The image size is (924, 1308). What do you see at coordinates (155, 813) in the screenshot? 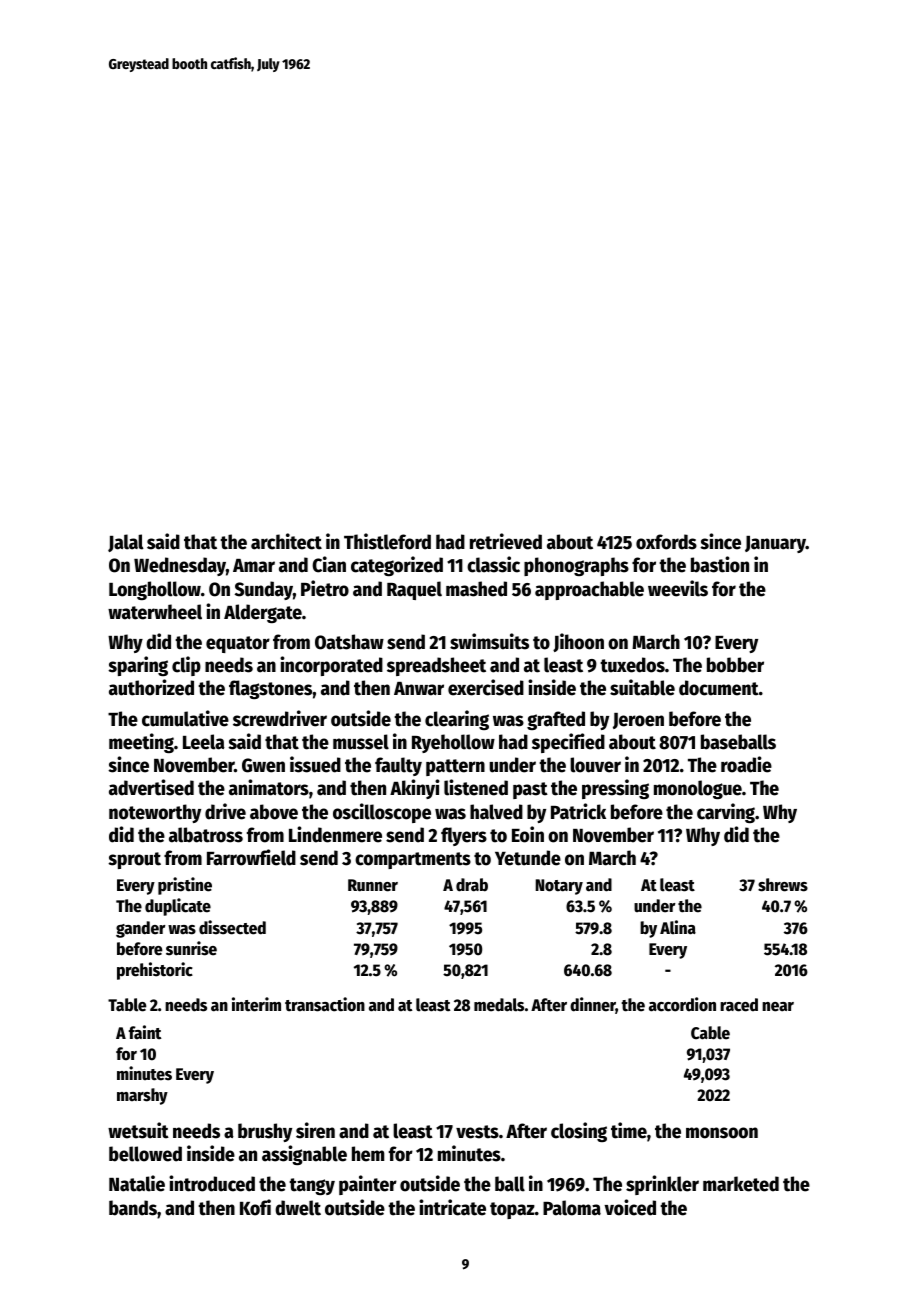
I see `noteworthy` at bounding box center [155, 813].
